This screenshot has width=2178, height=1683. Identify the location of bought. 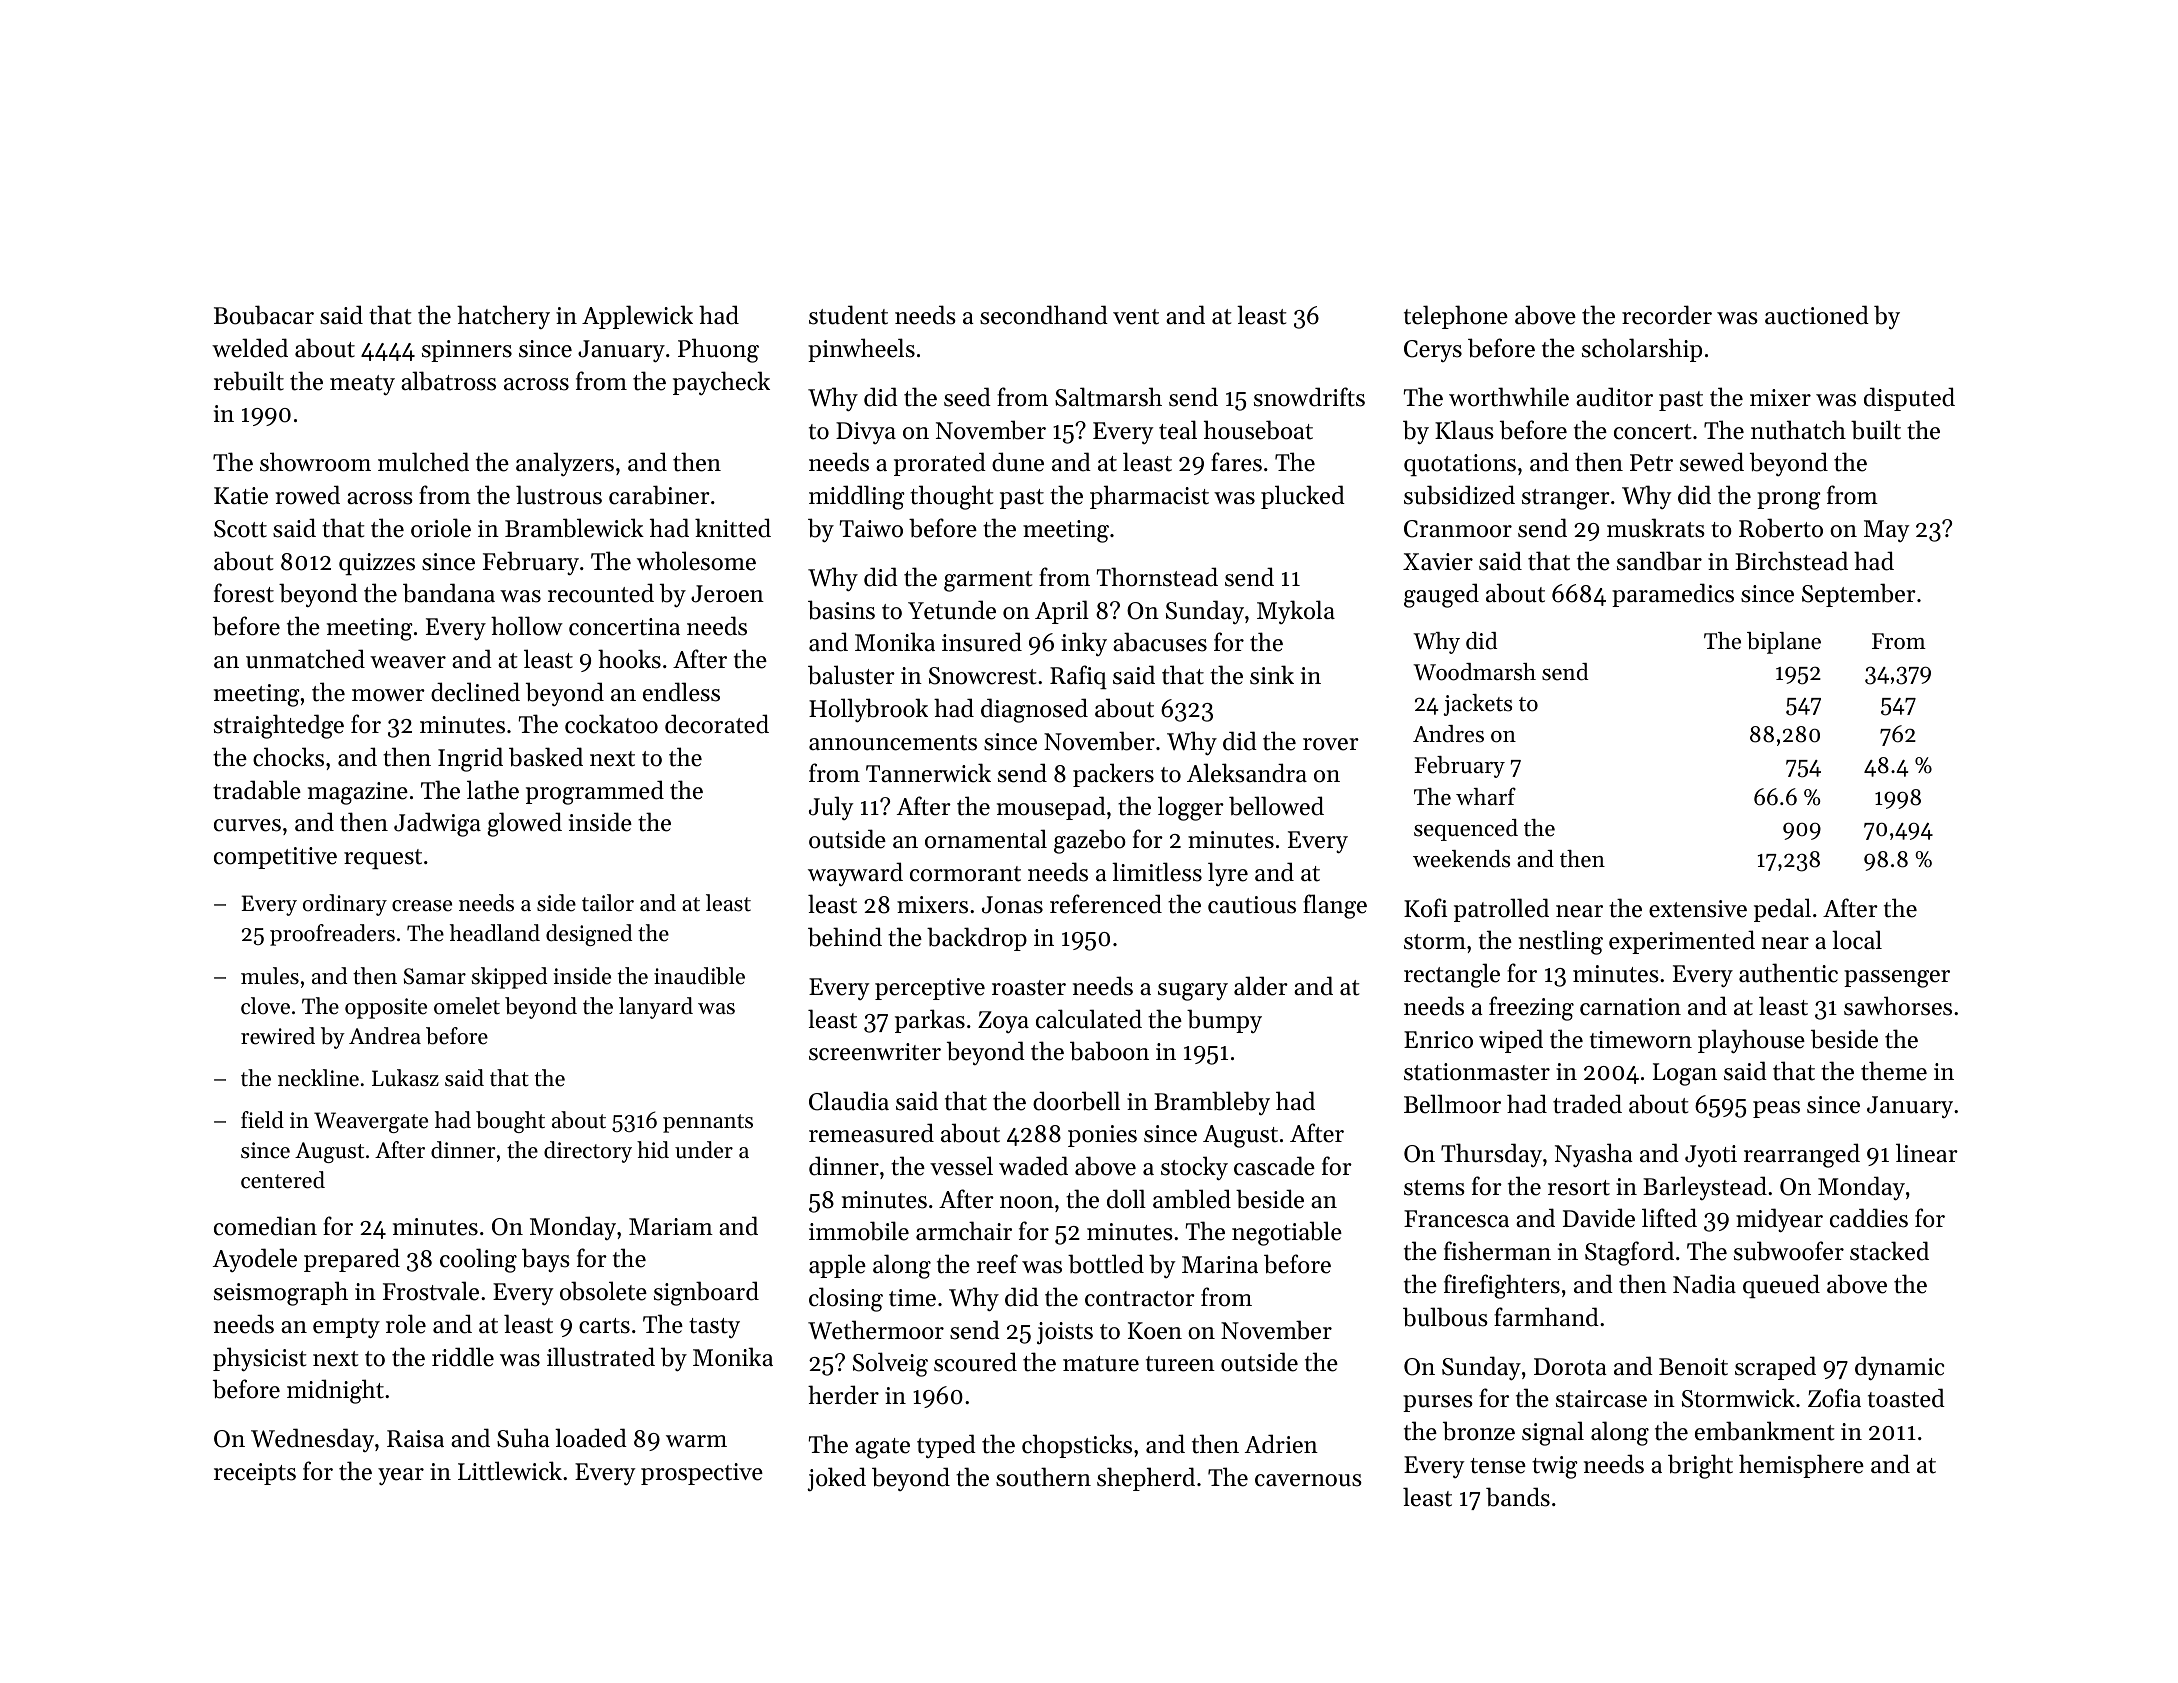
(510, 1122).
